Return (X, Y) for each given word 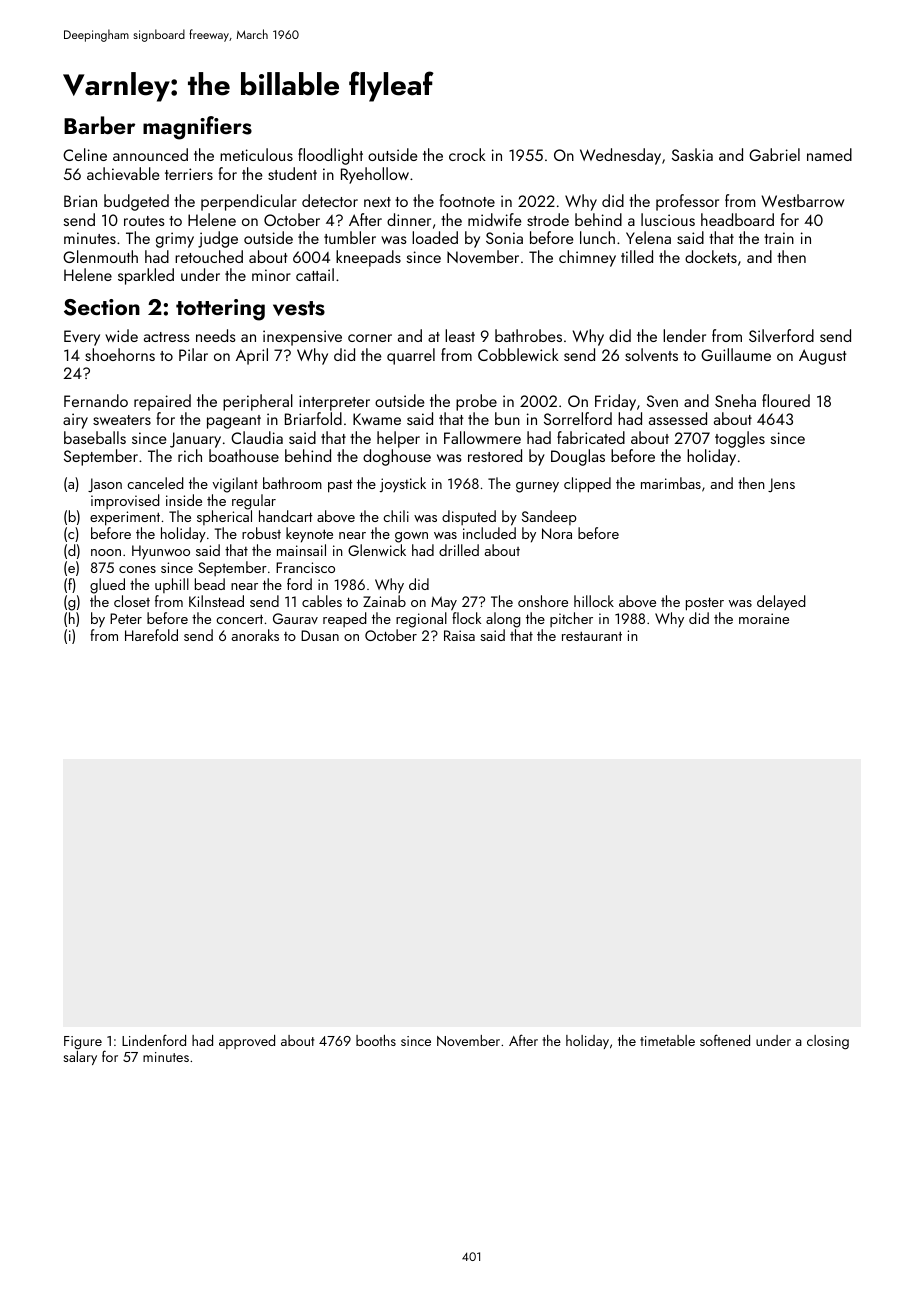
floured (786, 400)
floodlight (330, 156)
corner (370, 338)
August (822, 357)
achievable (123, 173)
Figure (83, 1043)
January (195, 440)
